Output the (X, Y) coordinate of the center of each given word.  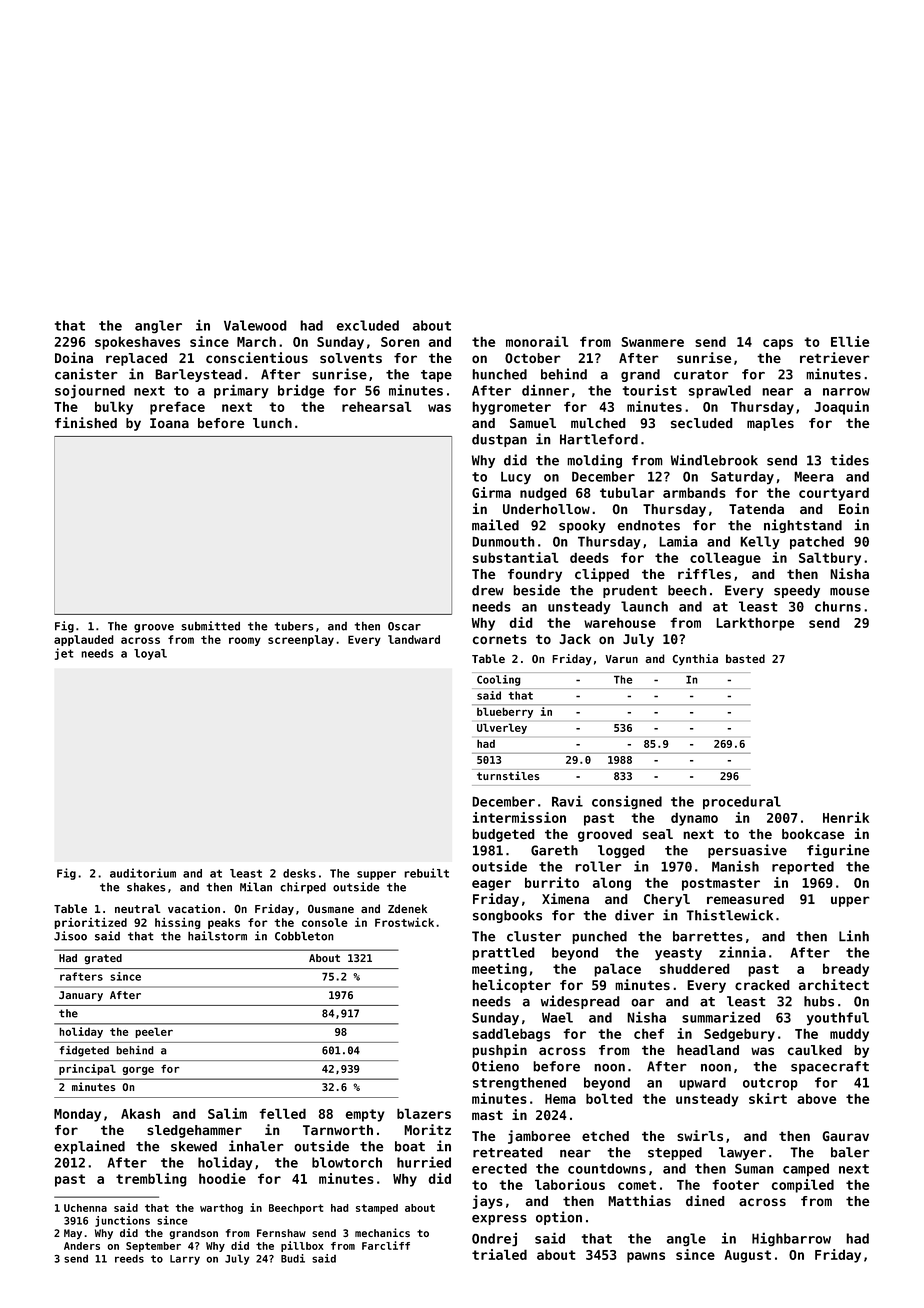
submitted (210, 626)
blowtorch (347, 1162)
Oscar (404, 626)
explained (89, 1147)
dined (705, 1200)
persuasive (747, 851)
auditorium (143, 873)
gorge (138, 1071)
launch (644, 606)
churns (838, 606)
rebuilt (426, 873)
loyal (150, 654)
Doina (74, 357)
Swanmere (652, 342)
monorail (537, 341)
